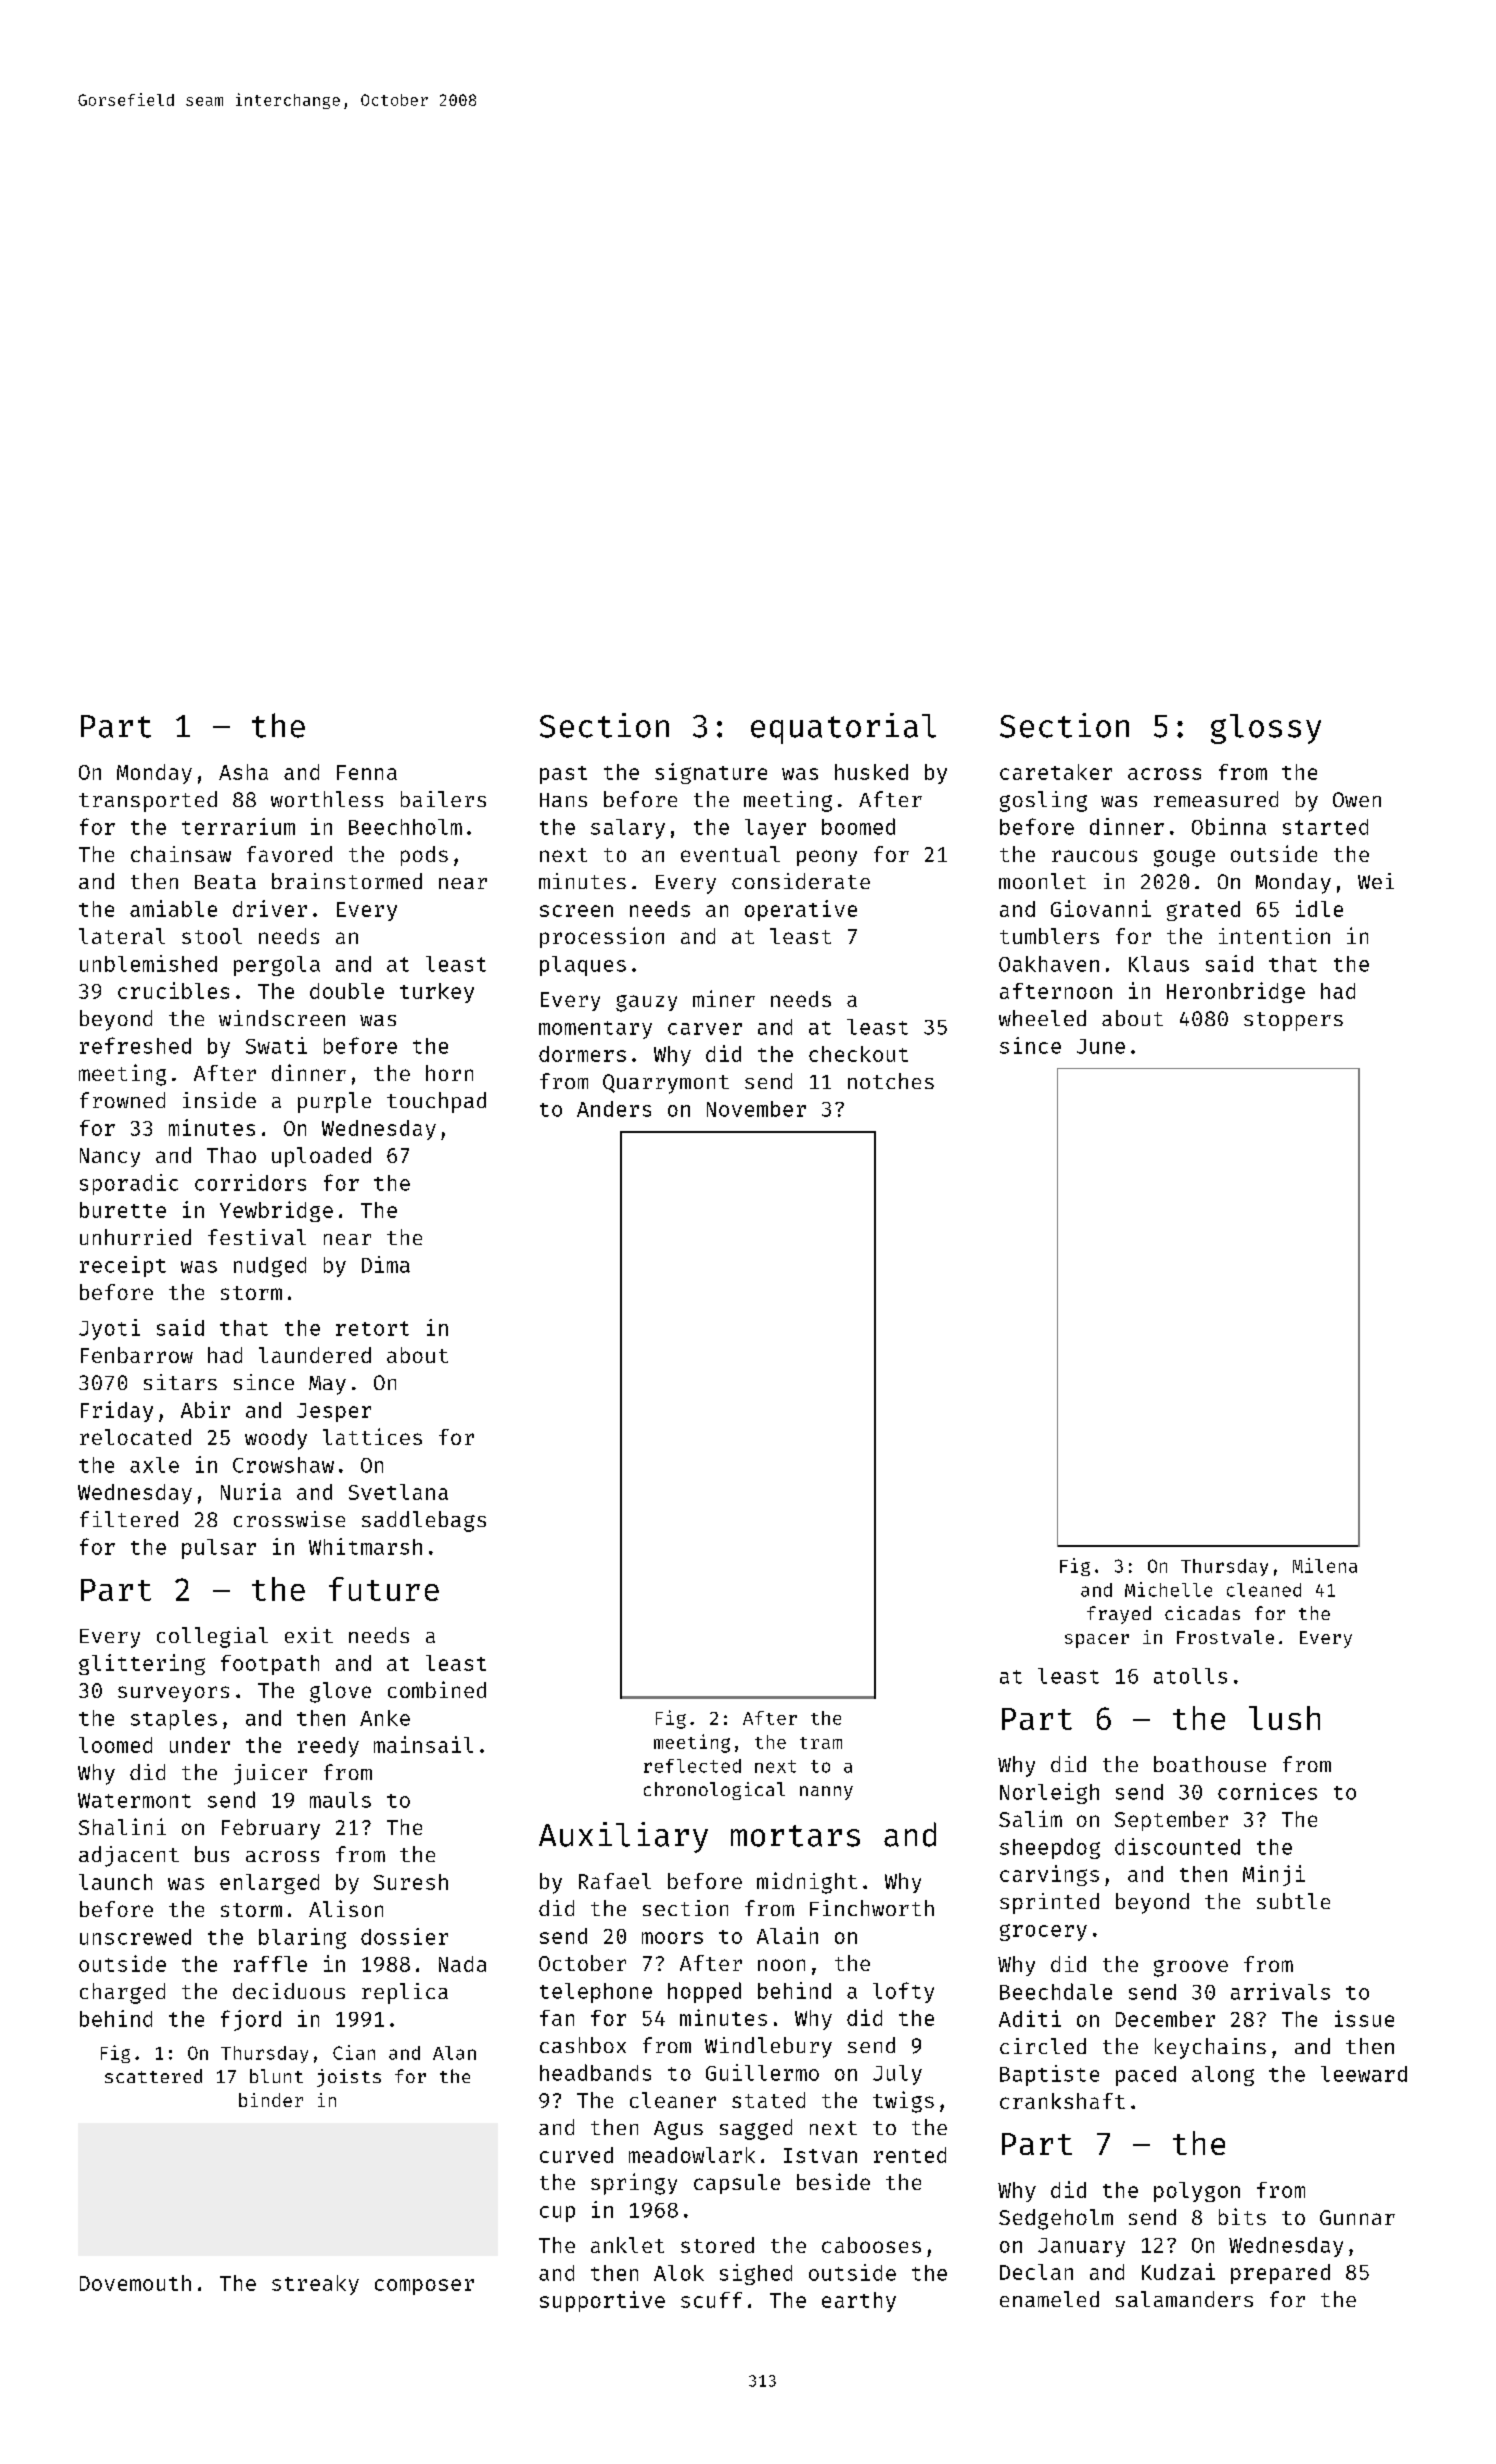  I want to click on Dovemouth, so click(135, 2283).
